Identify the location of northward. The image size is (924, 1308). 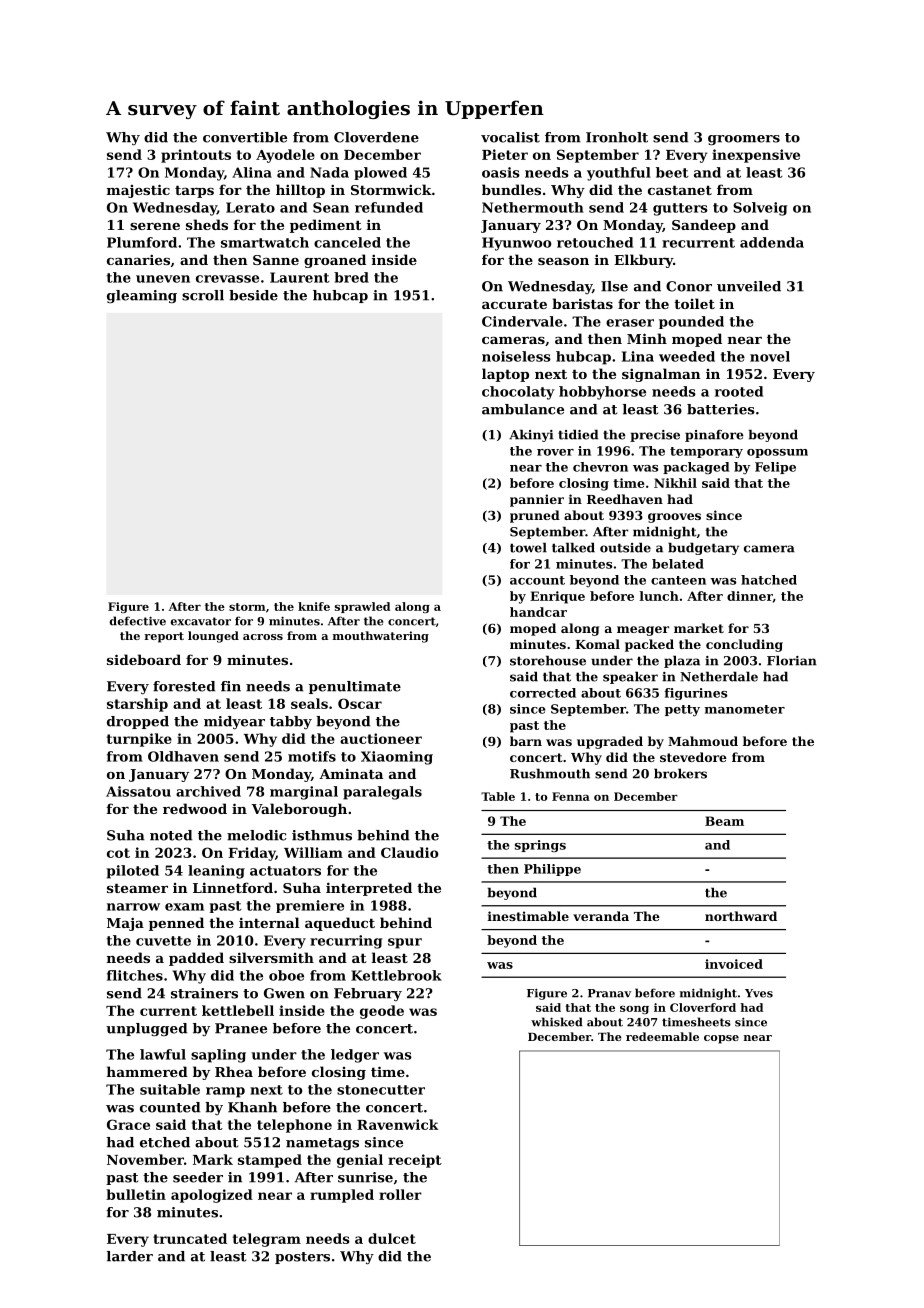
(741, 916).
